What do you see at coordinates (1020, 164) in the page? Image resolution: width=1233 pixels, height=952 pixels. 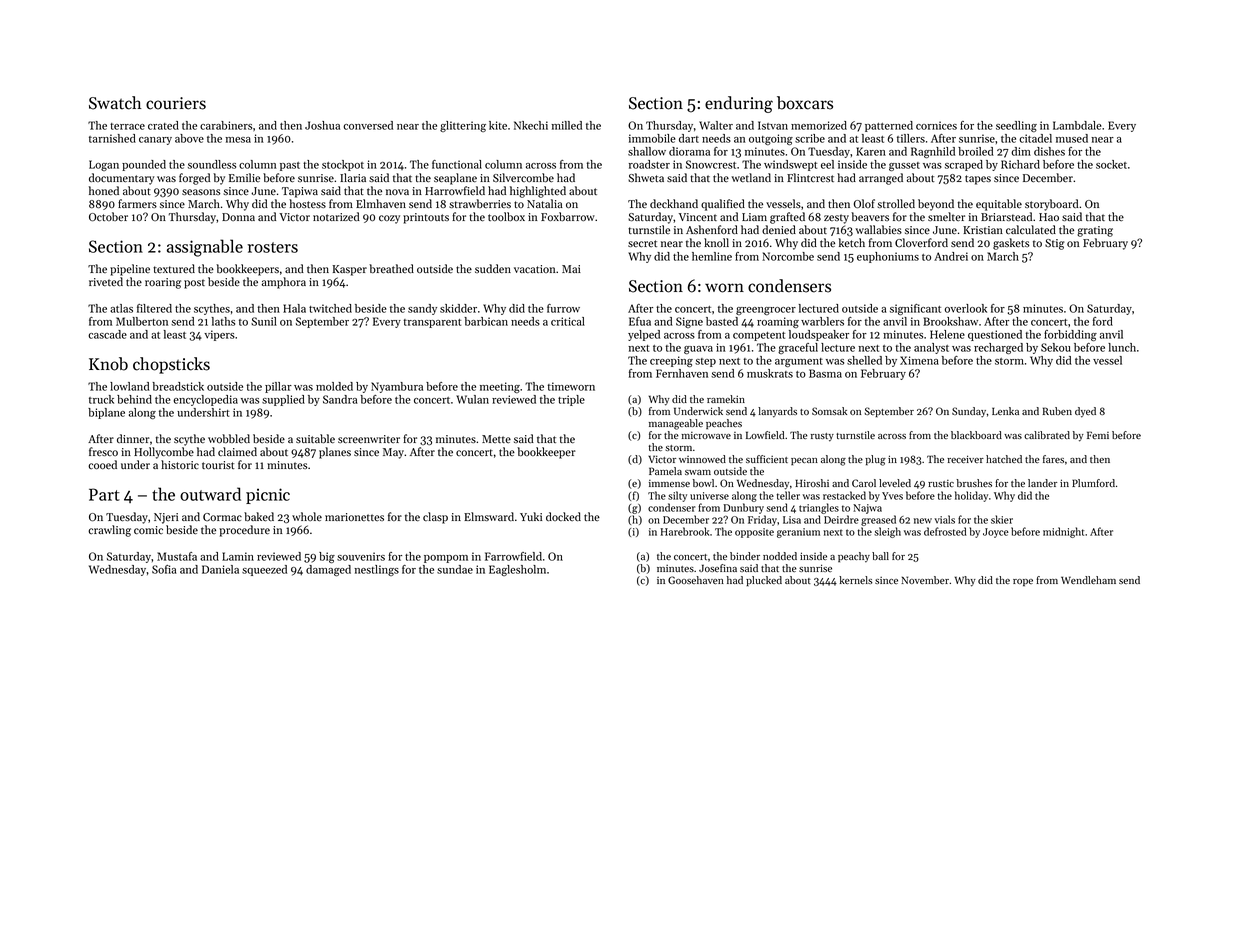 I see `Richard` at bounding box center [1020, 164].
